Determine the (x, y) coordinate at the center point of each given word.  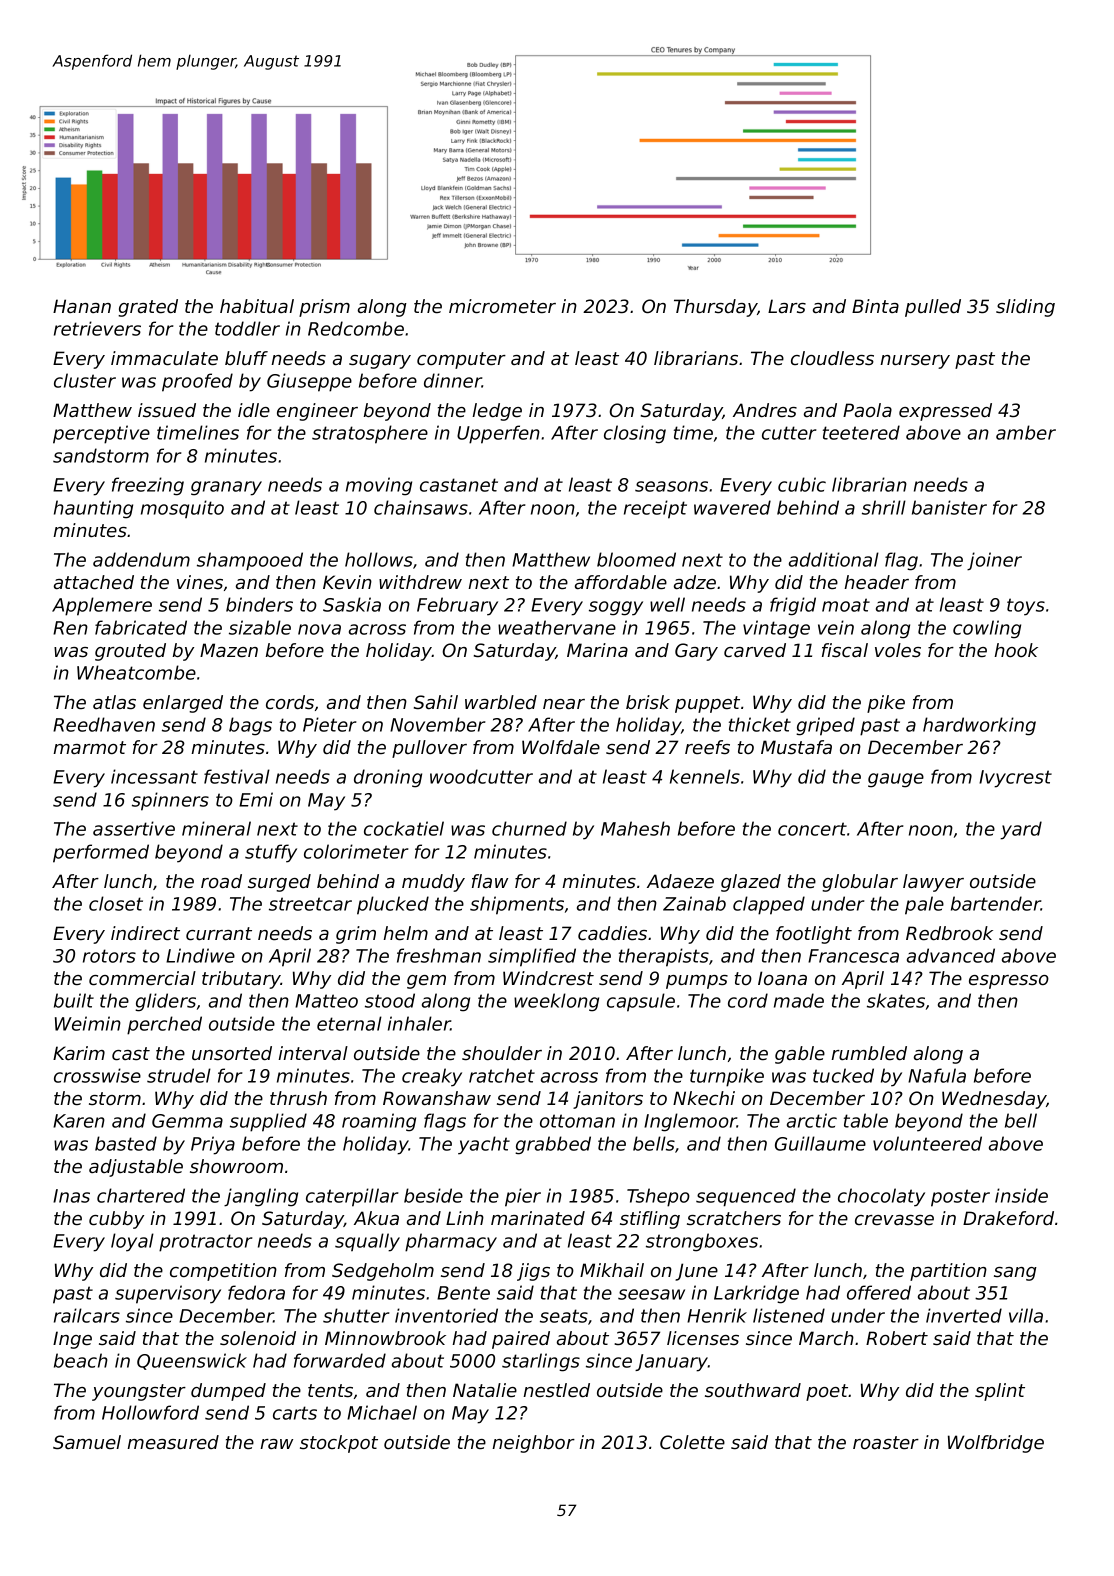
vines (200, 582)
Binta (875, 306)
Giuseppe (309, 382)
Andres (765, 410)
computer (461, 360)
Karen (79, 1121)
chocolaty (881, 1197)
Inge (72, 1340)
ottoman (577, 1121)
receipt (655, 509)
